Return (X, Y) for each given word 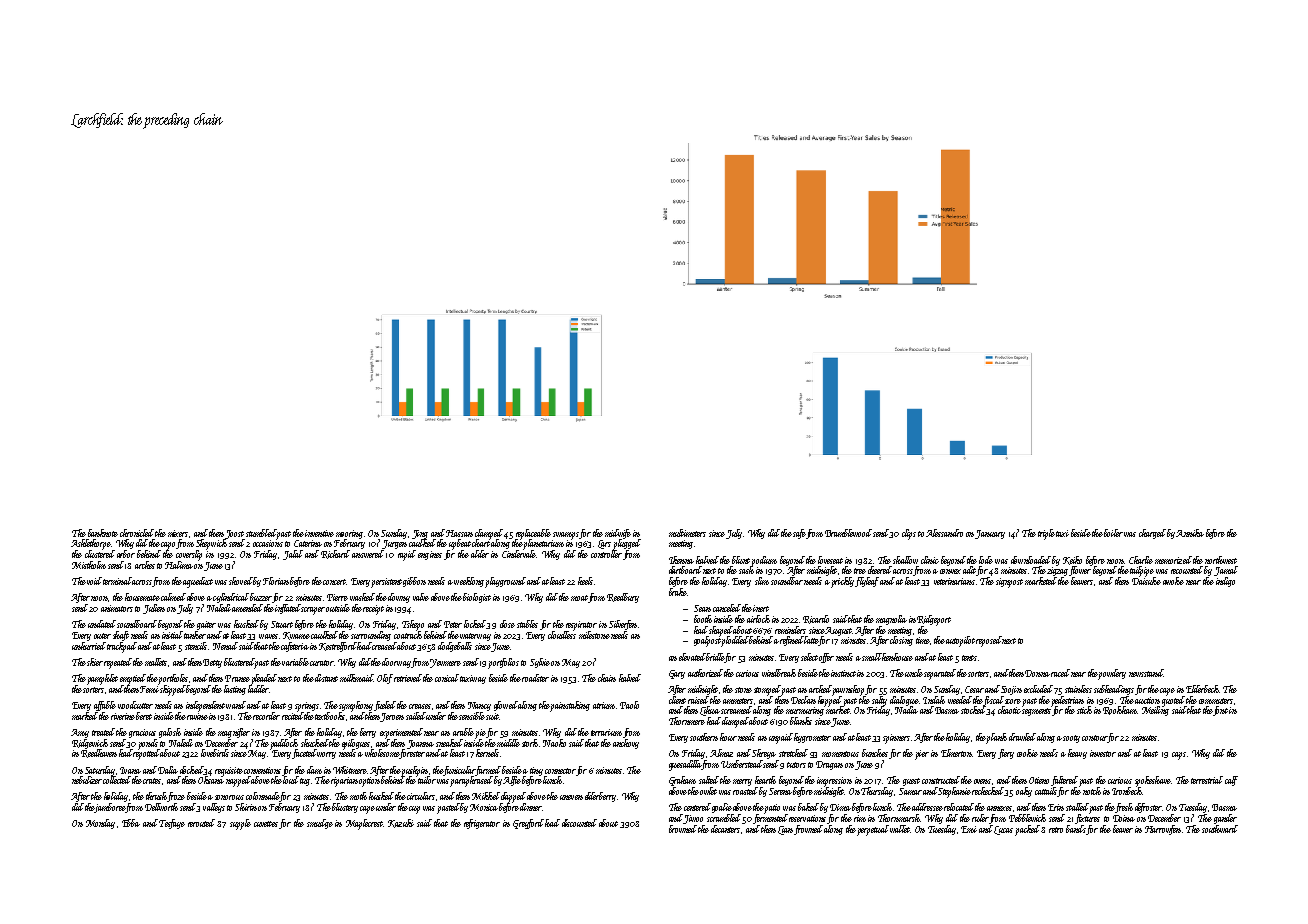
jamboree (110, 808)
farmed (488, 771)
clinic (930, 560)
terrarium (606, 732)
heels (585, 581)
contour (1095, 739)
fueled (385, 706)
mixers (178, 533)
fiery (1006, 754)
